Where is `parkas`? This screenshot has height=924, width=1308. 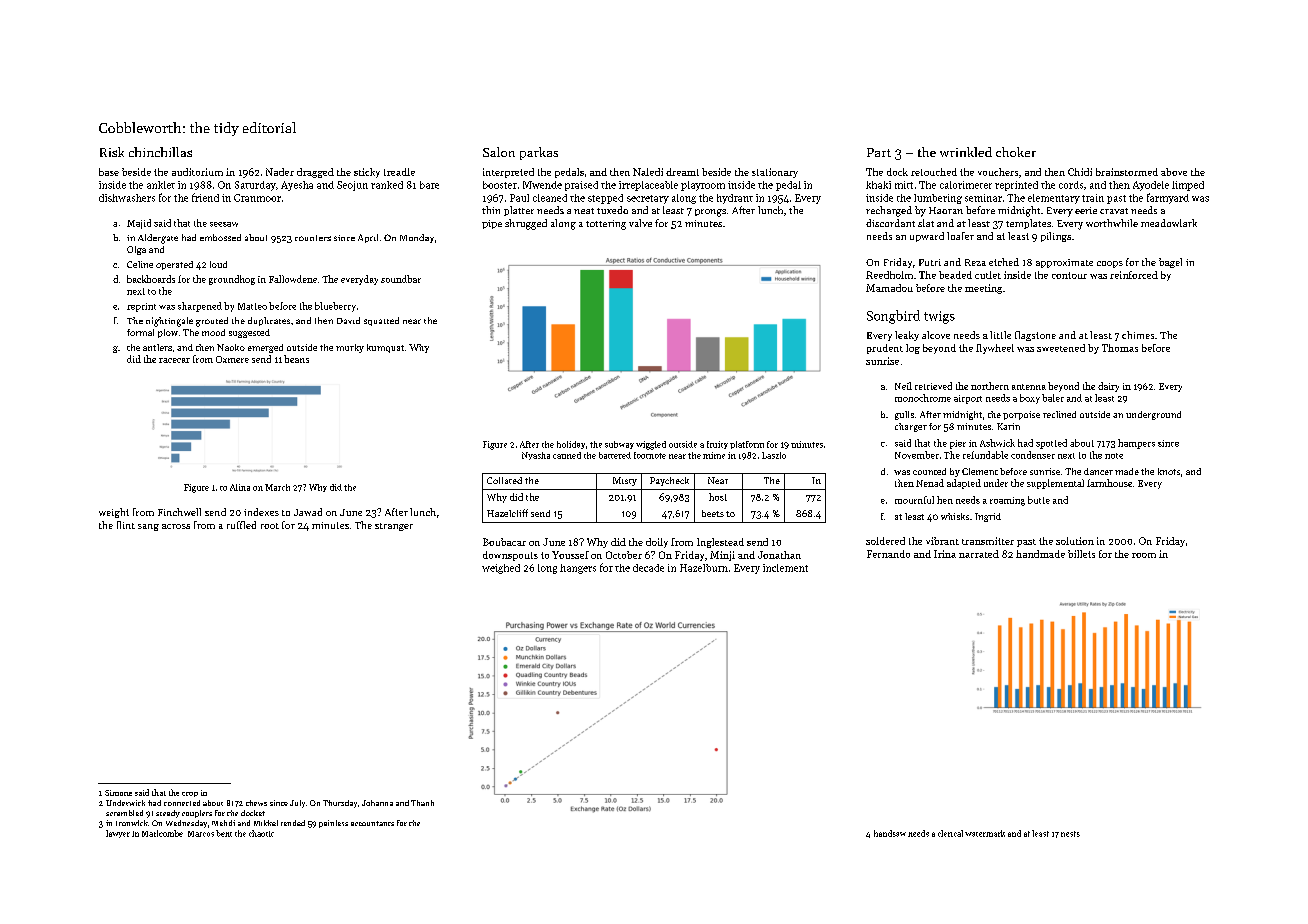 parkas is located at coordinates (539, 153).
